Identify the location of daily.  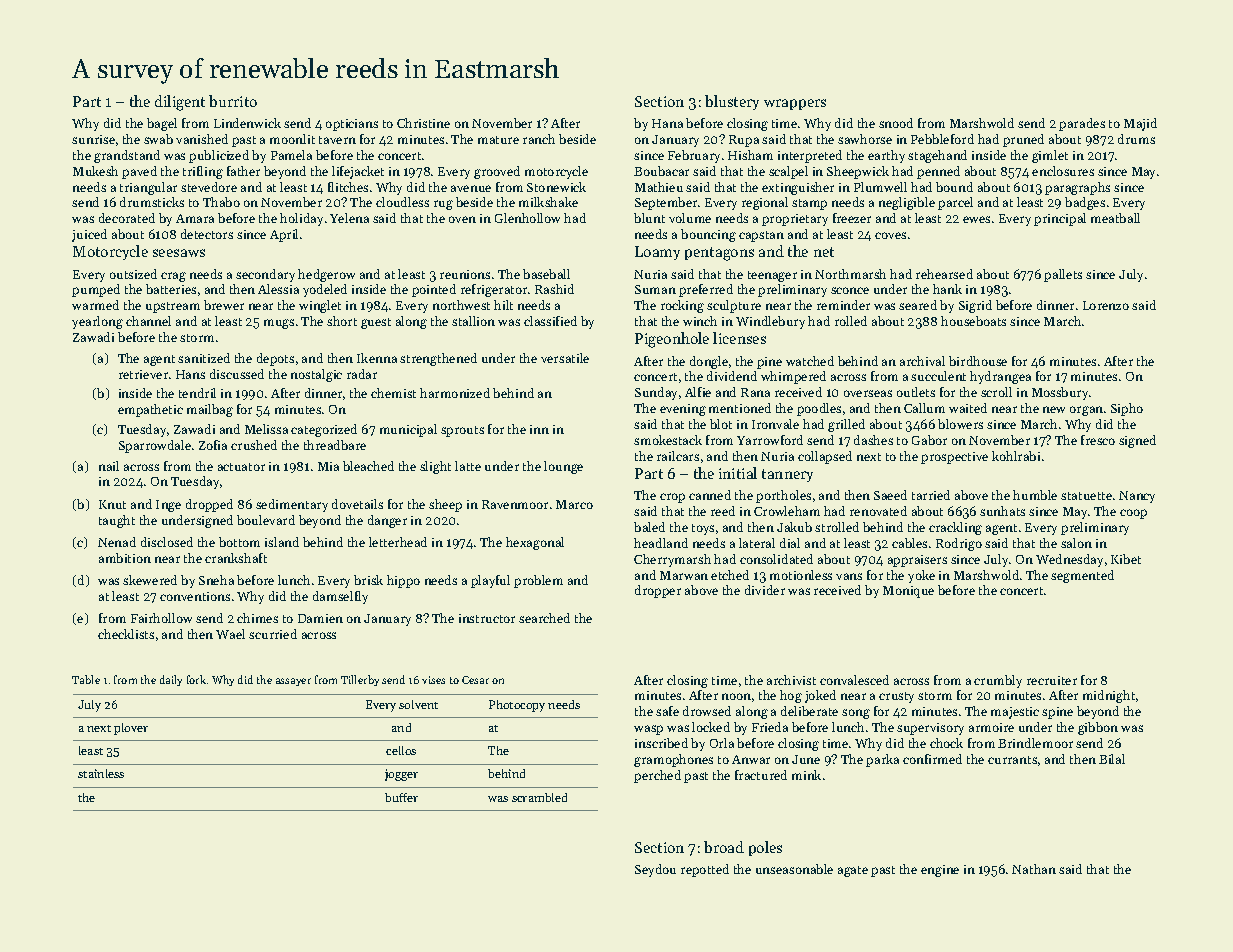
(171, 680).
